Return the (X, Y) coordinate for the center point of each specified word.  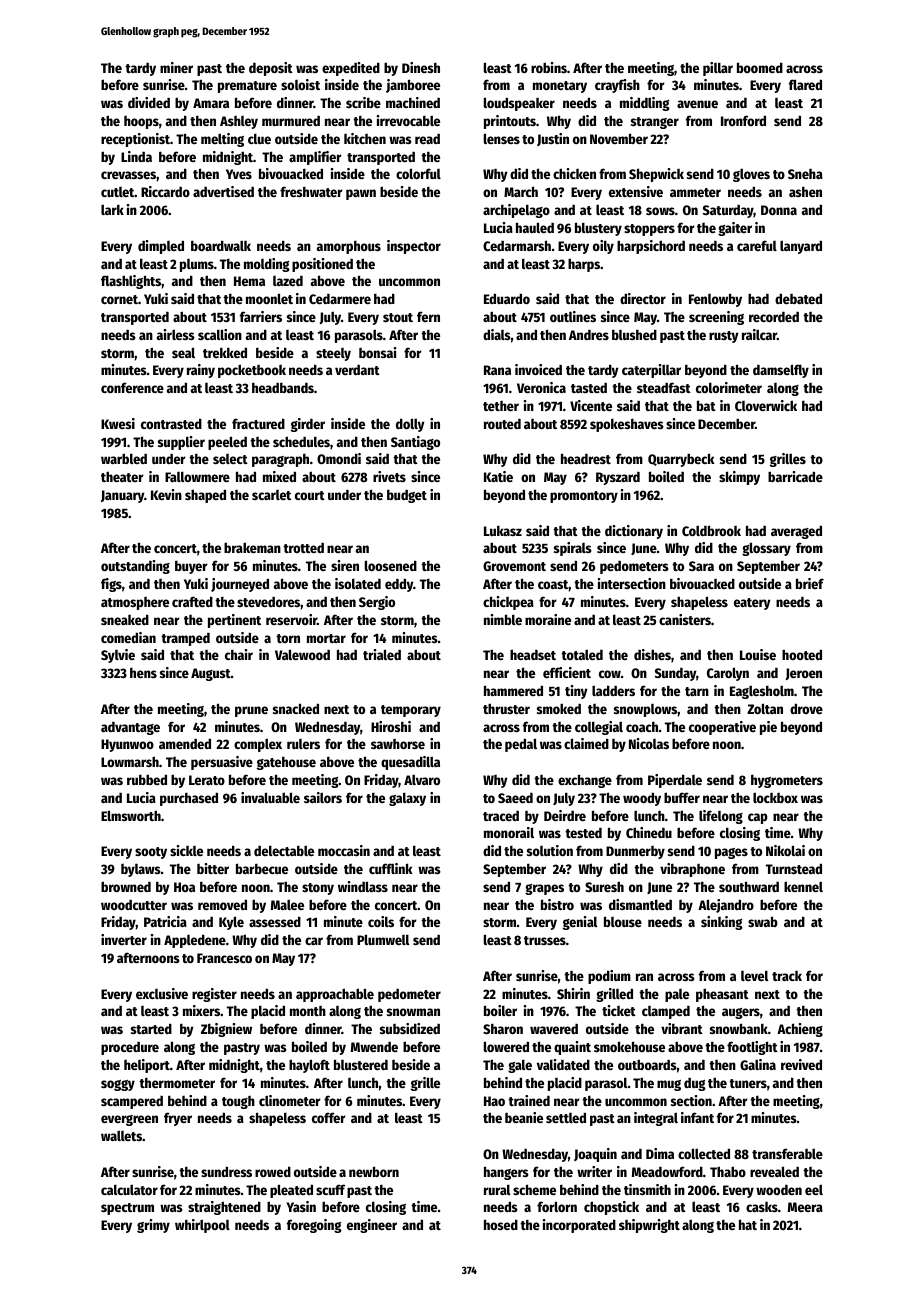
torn (288, 638)
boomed (760, 67)
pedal (521, 745)
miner (176, 67)
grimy (153, 1226)
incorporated (579, 1226)
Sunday (675, 674)
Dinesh (421, 67)
